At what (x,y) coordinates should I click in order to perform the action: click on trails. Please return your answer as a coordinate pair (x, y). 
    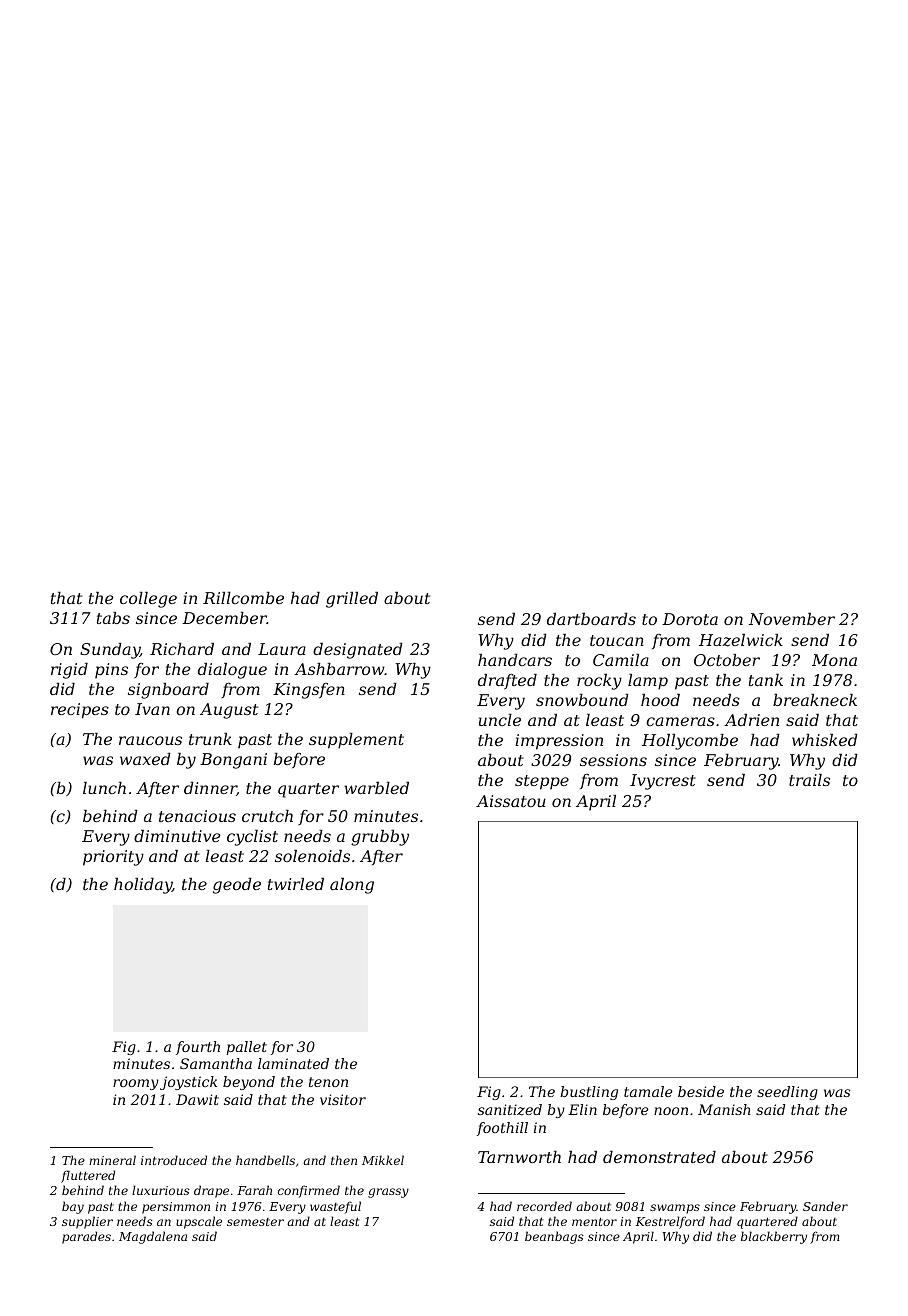
    Looking at the image, I should click on (809, 780).
